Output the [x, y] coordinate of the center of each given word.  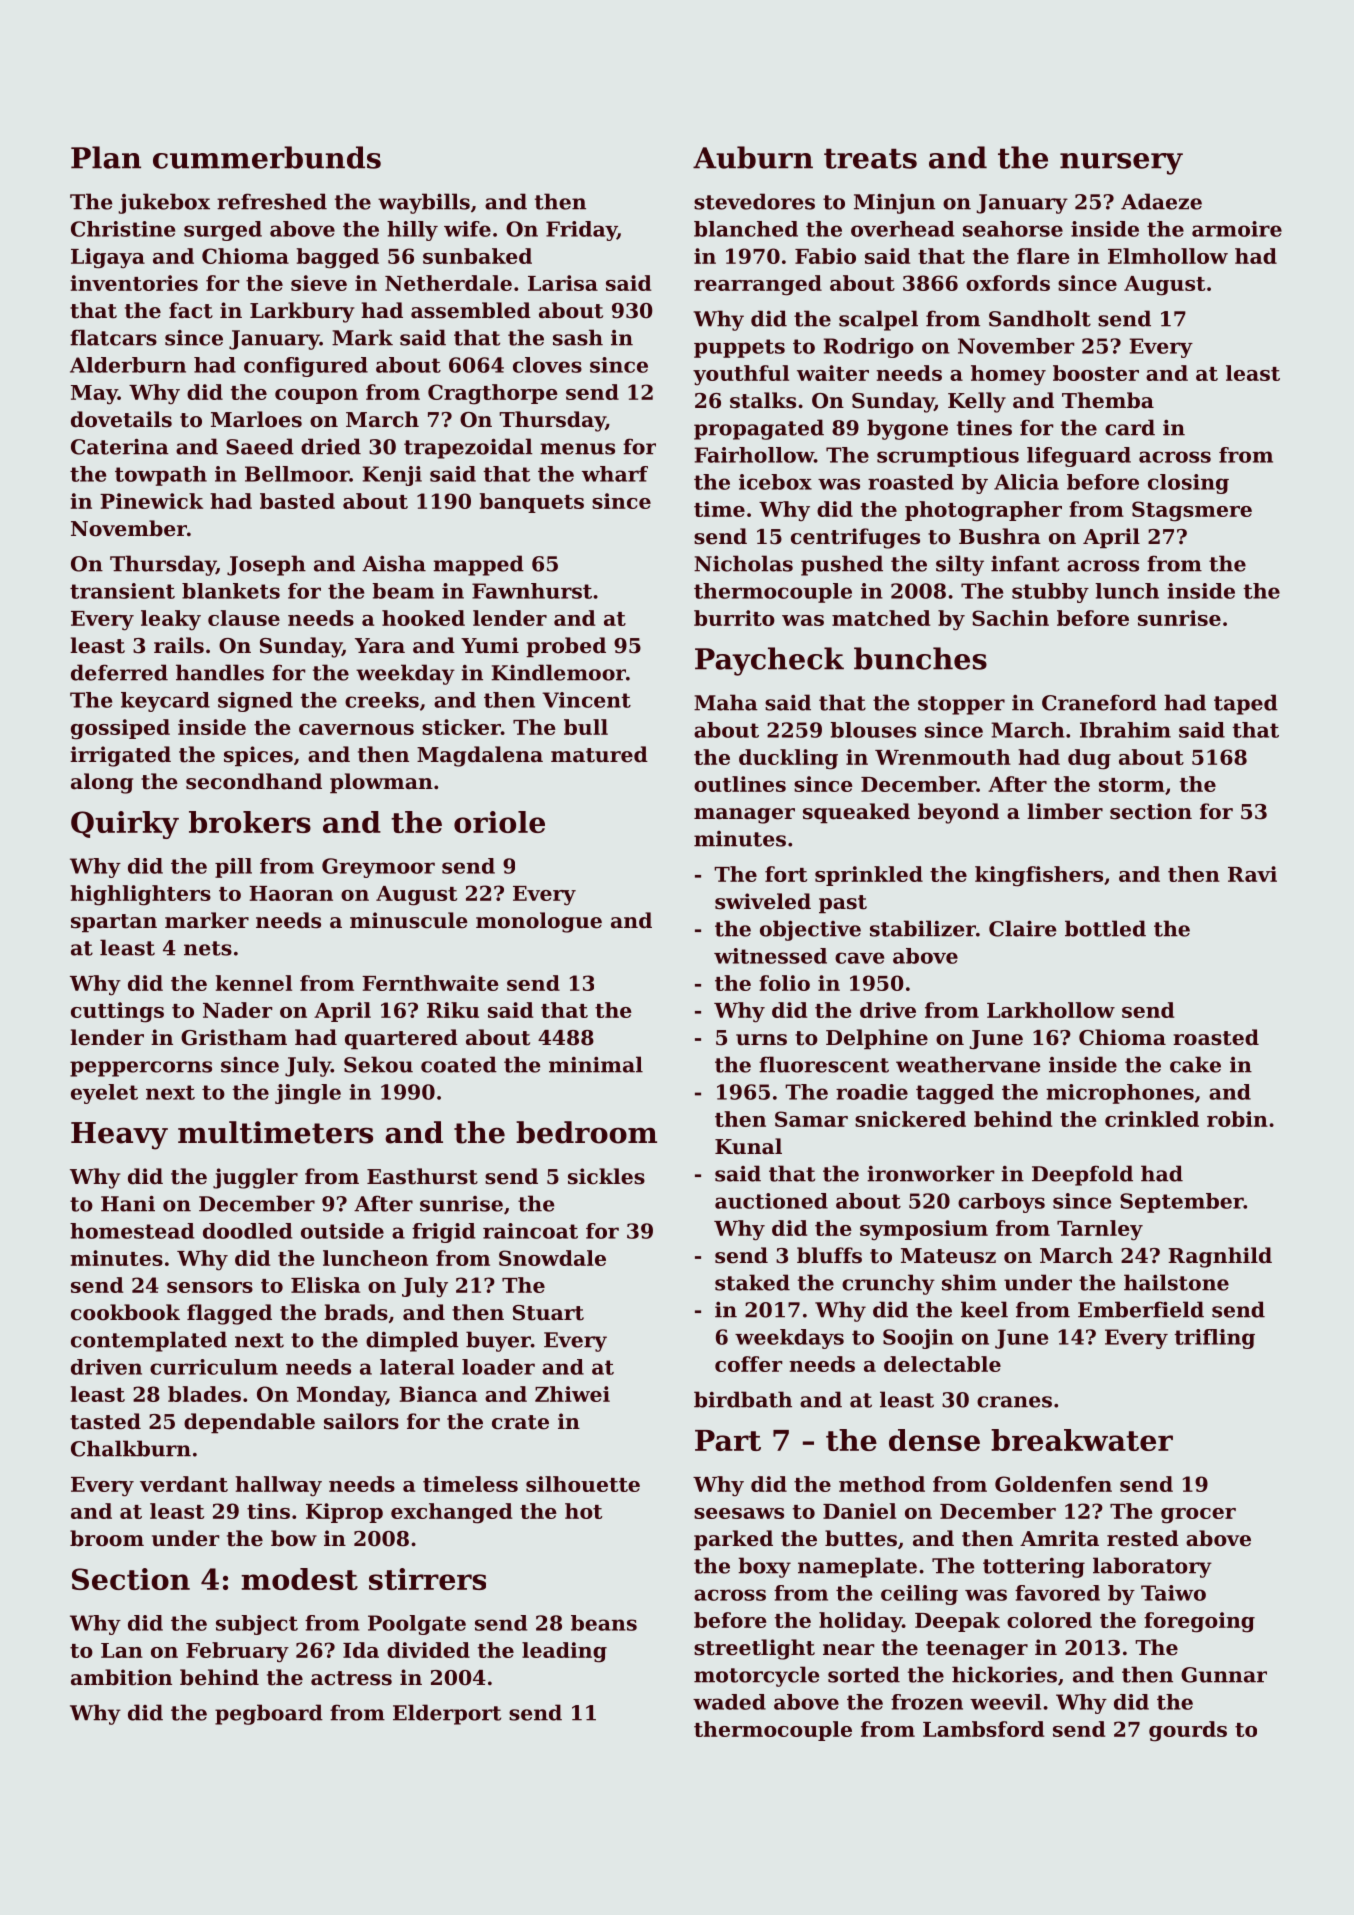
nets [208, 948]
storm [1132, 785]
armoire [1237, 229]
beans [604, 1623]
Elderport [447, 1714]
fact [191, 310]
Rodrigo [869, 348]
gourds [1188, 1731]
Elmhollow [1168, 256]
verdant [184, 1484]
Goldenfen [1053, 1484]
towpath [161, 476]
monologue [539, 922]
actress [351, 1678]
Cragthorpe [493, 394]
